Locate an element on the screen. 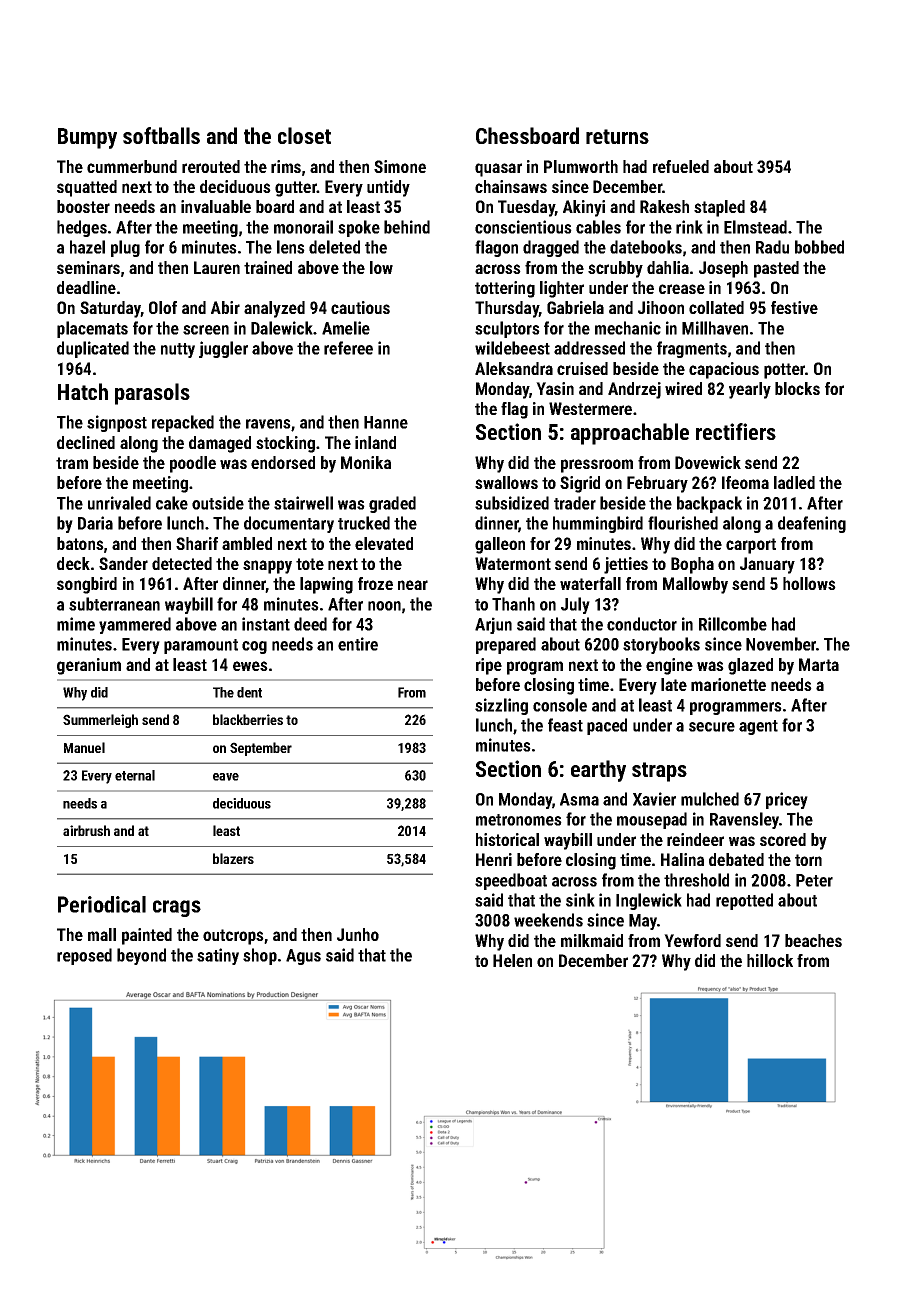 This screenshot has width=908, height=1316. shop is located at coordinates (260, 956).
